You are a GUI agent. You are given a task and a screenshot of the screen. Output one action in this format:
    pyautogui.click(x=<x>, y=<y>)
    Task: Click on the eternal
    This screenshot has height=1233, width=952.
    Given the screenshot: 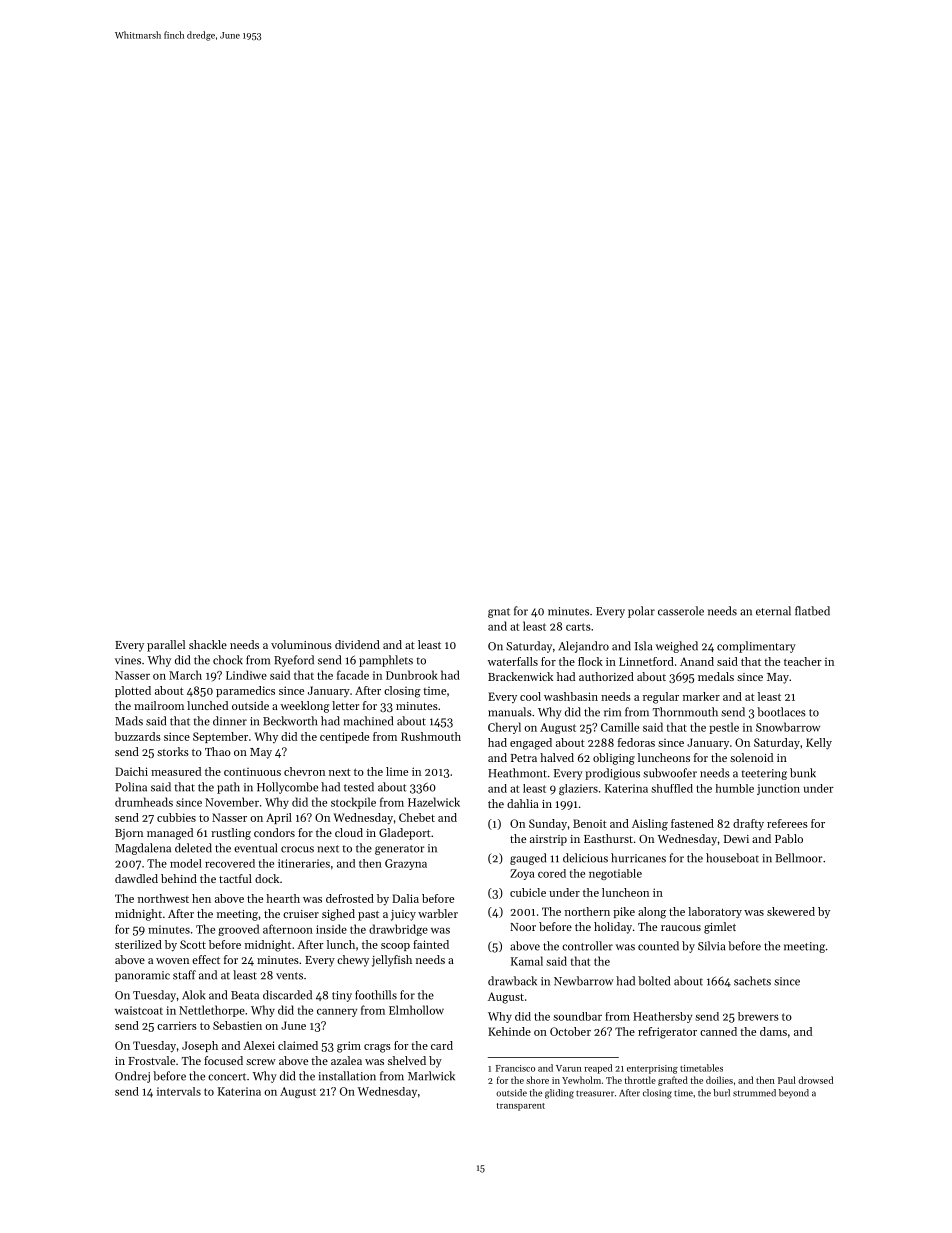 What is the action you would take?
    pyautogui.click(x=773, y=611)
